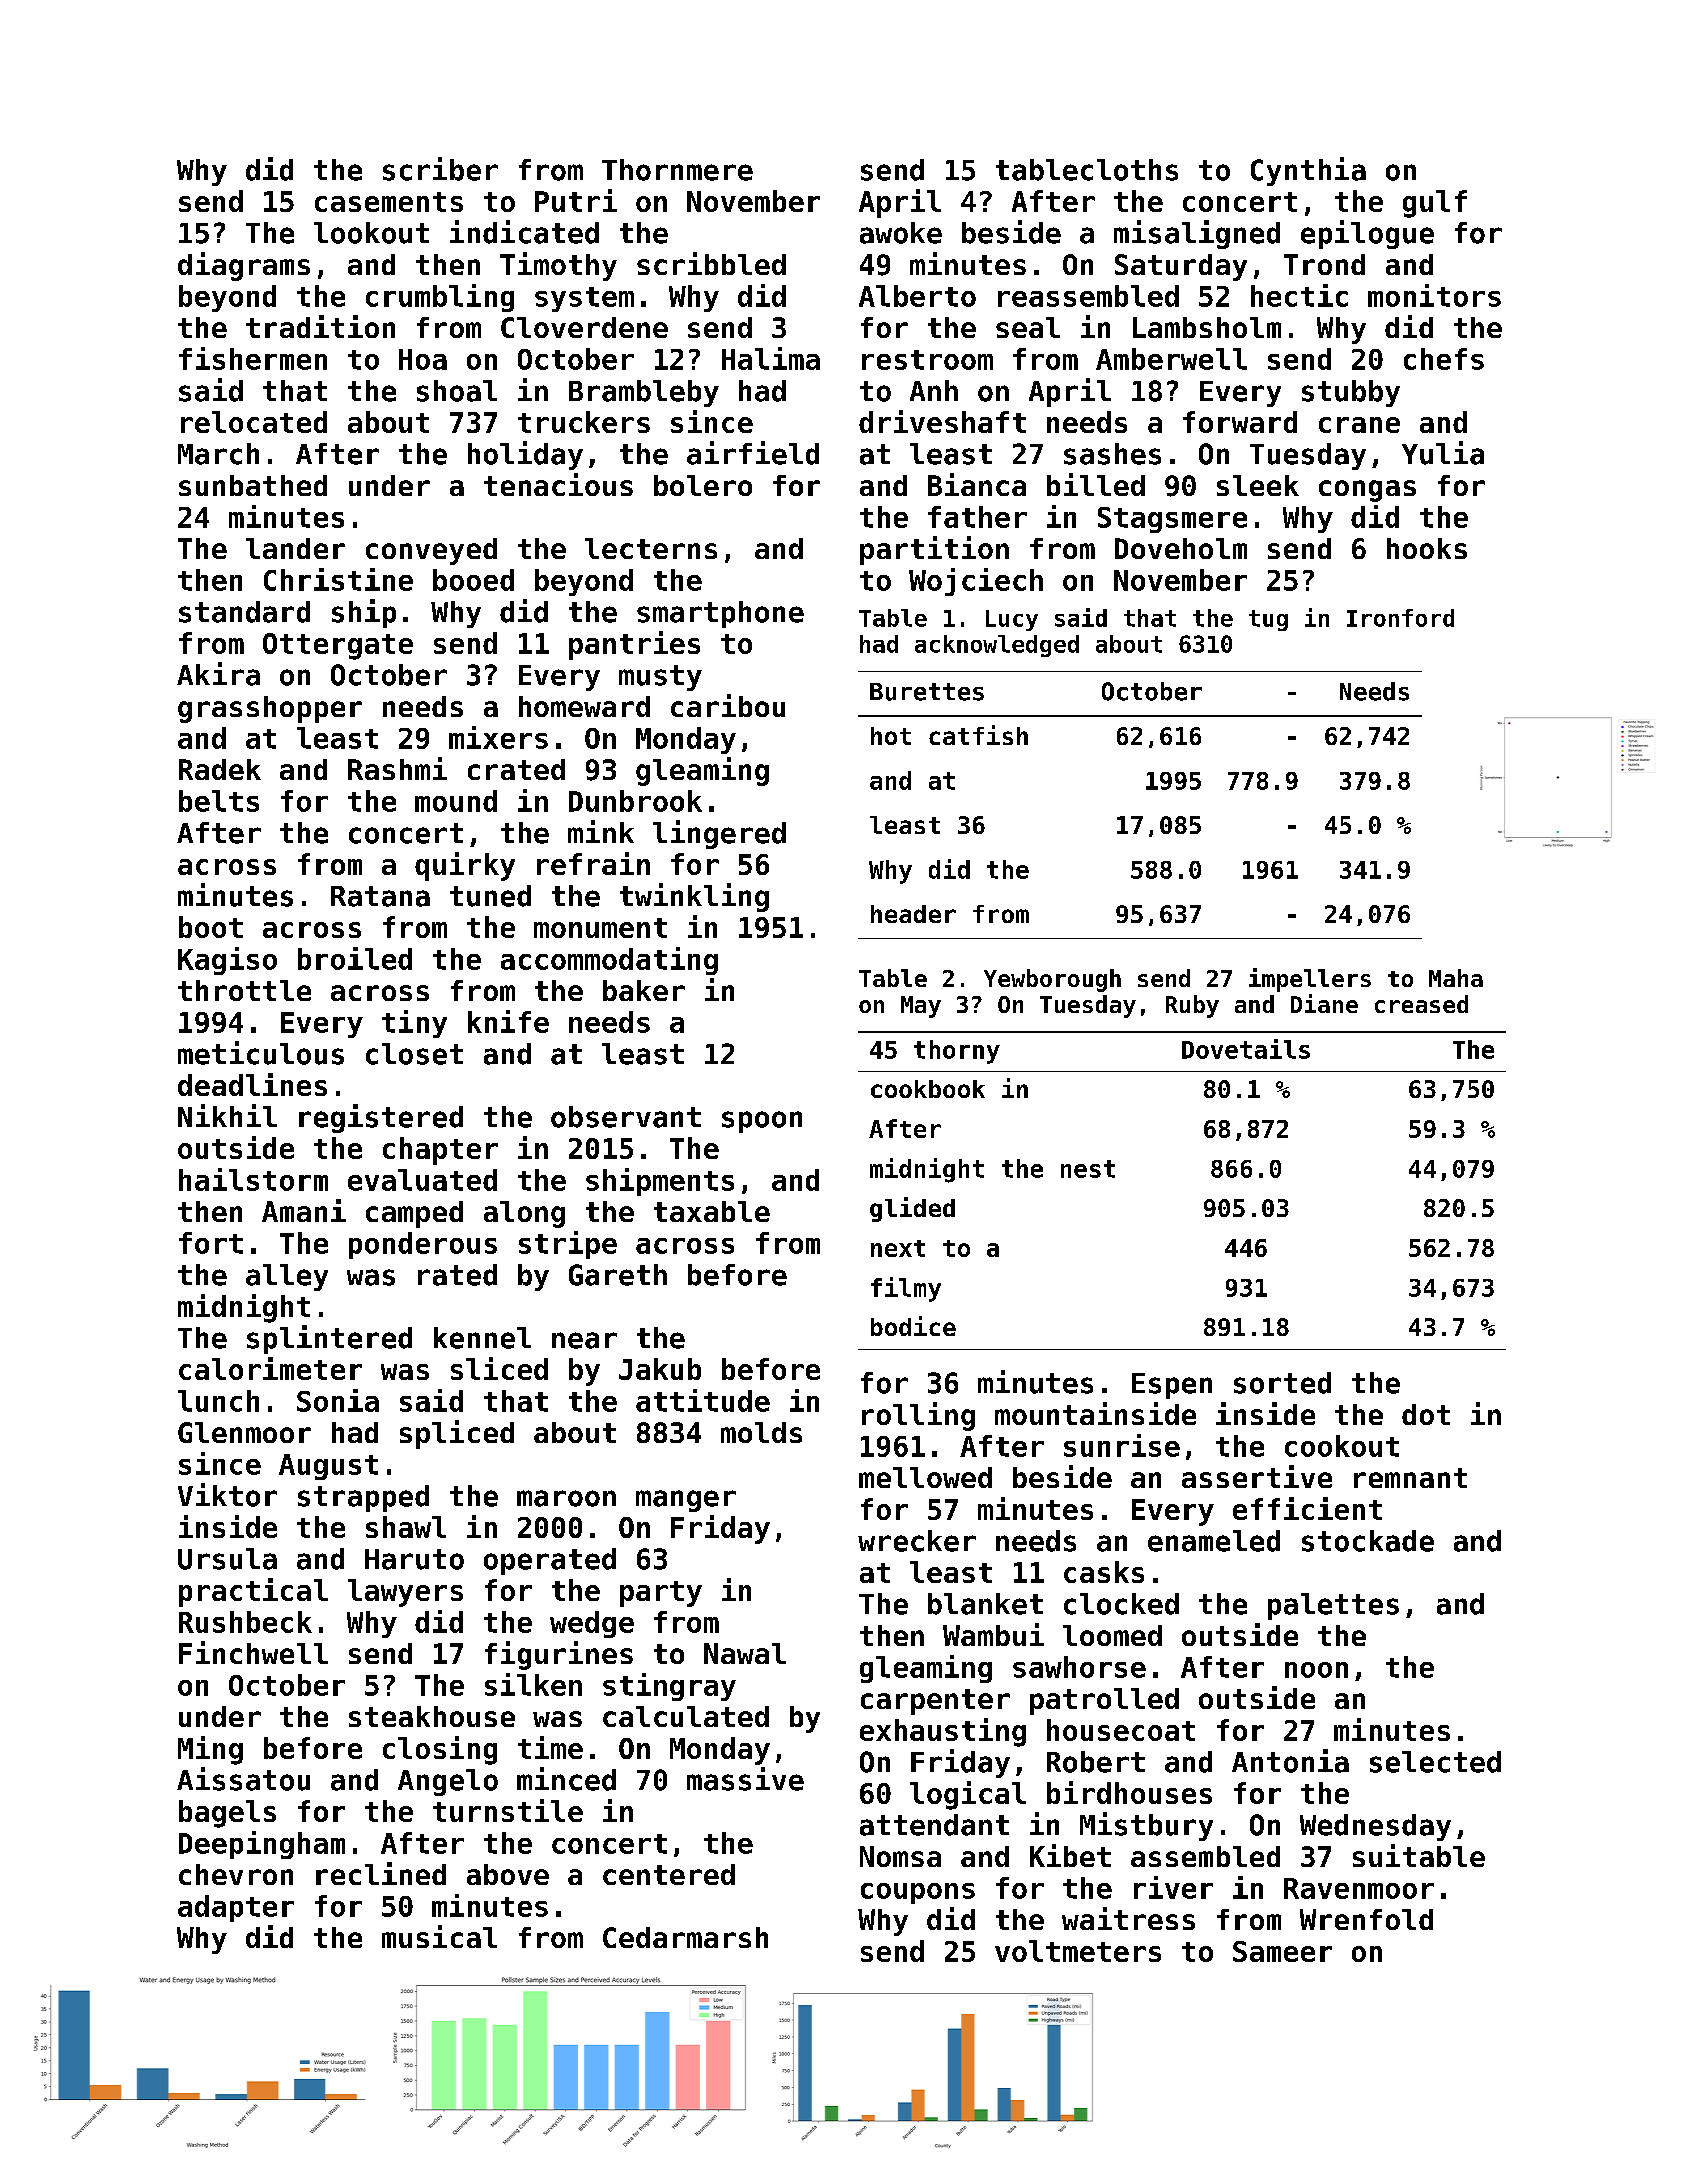 This document has width=1683, height=2178. What do you see at coordinates (431, 551) in the document?
I see `conveyed` at bounding box center [431, 551].
